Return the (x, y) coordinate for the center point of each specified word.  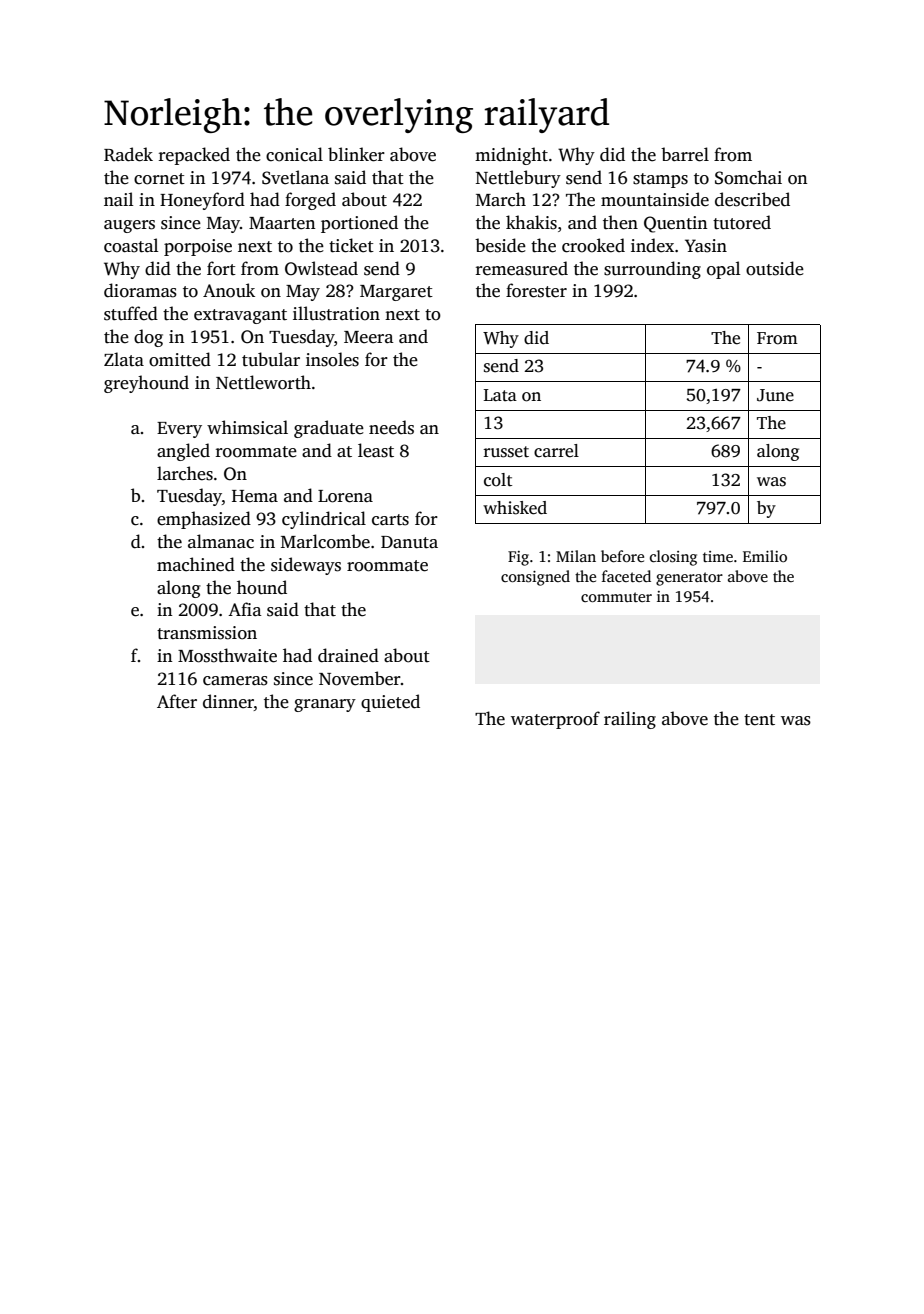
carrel (556, 451)
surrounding (652, 270)
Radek (128, 154)
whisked (515, 508)
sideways (306, 566)
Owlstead (321, 268)
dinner (228, 701)
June (775, 395)
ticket (351, 245)
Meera (369, 337)
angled (183, 452)
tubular (271, 359)
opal (723, 270)
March (501, 199)
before (622, 556)
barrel (685, 154)
